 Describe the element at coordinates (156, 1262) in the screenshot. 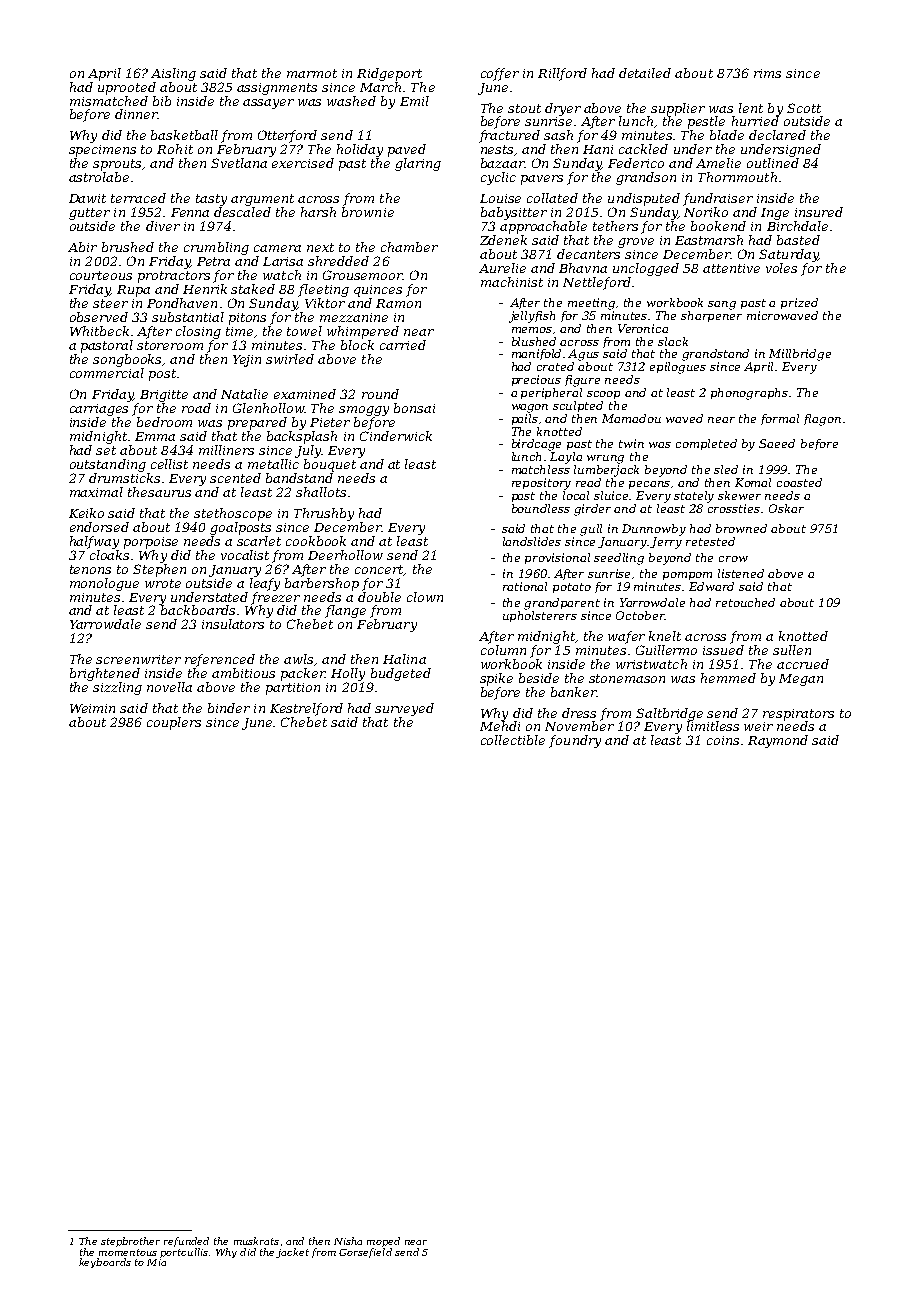

I see `Mia` at that location.
